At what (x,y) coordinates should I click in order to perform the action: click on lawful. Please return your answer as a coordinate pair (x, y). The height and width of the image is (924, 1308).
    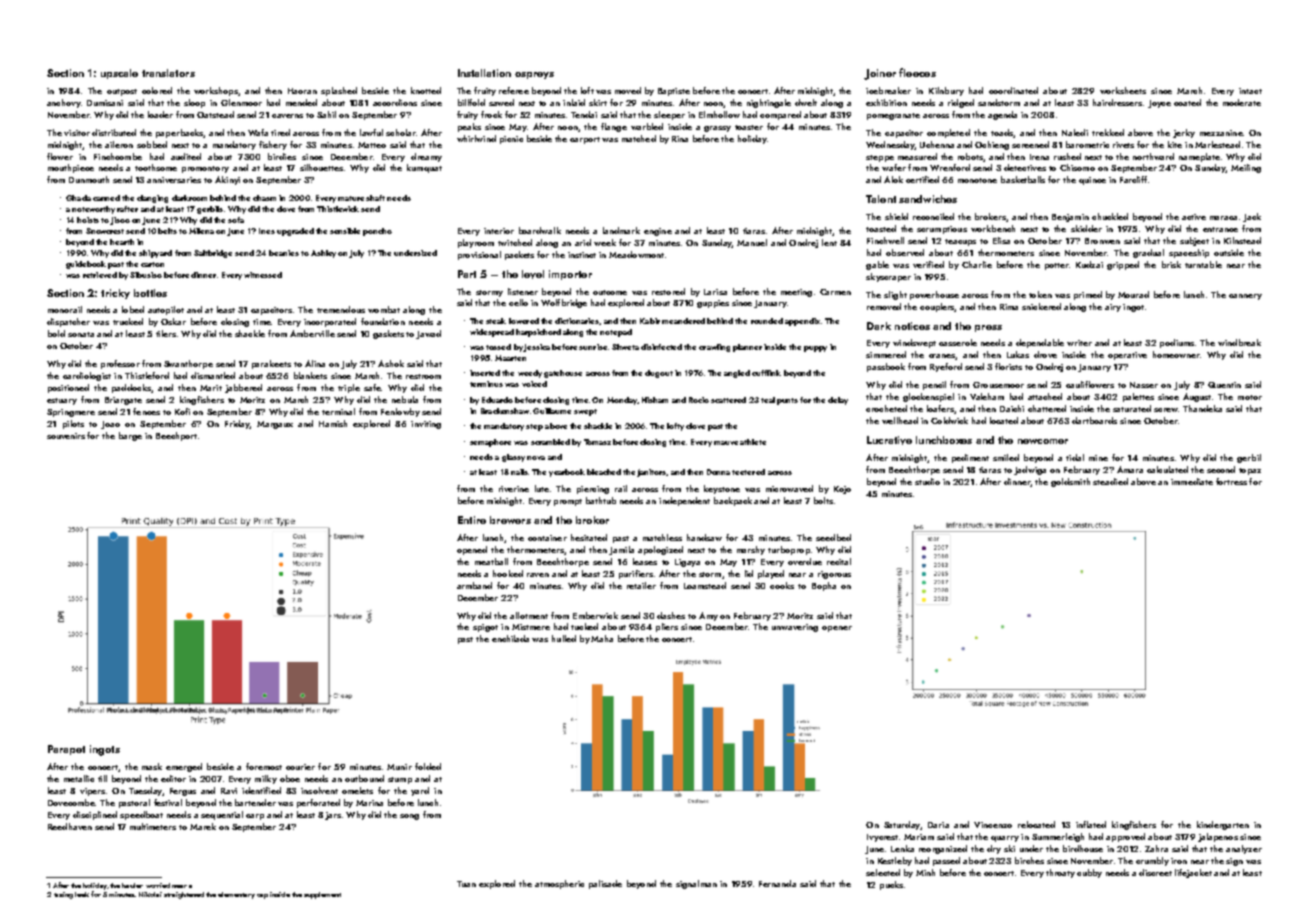
    Looking at the image, I should click on (371, 132).
